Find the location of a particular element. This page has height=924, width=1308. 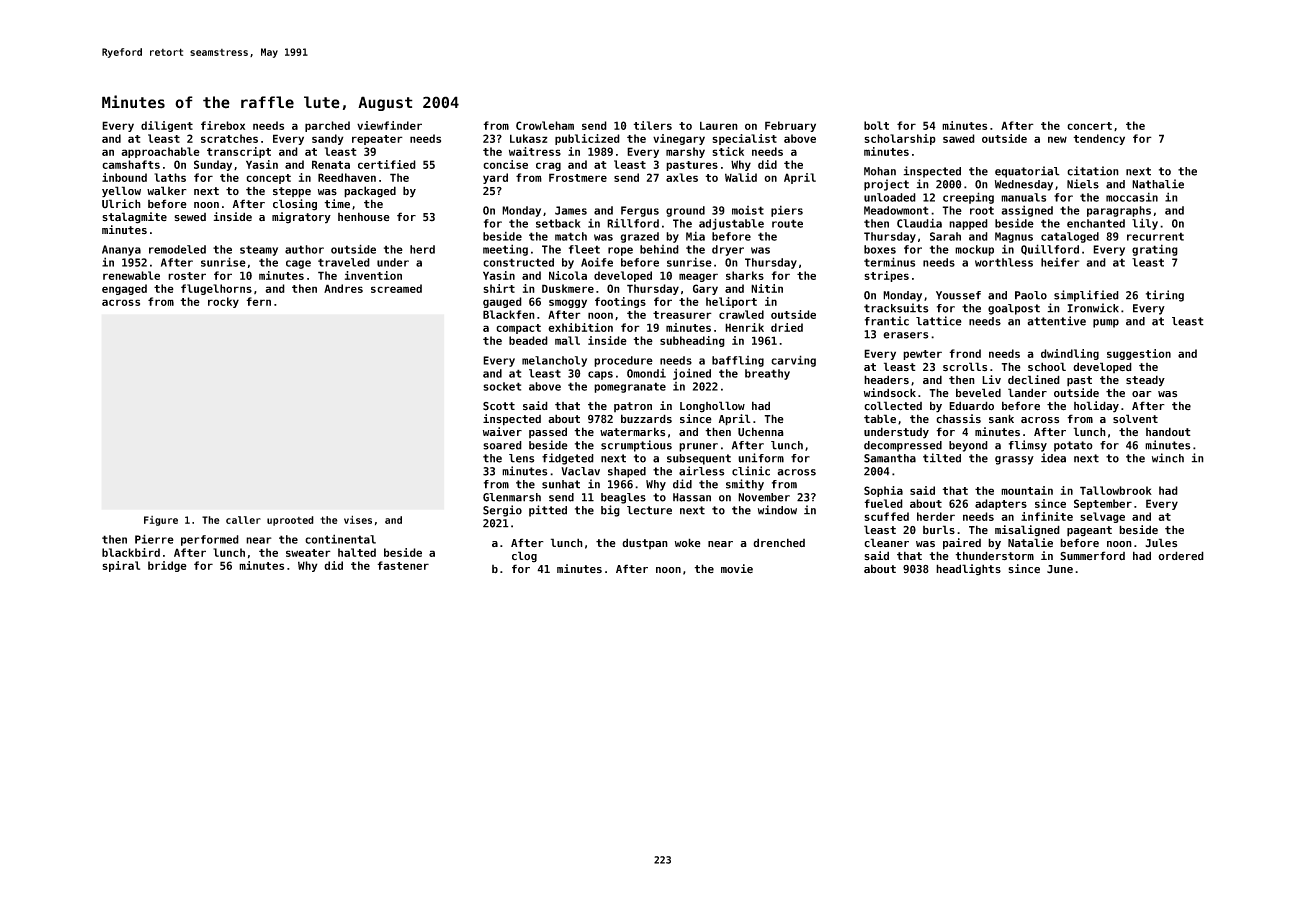

sank is located at coordinates (1001, 419).
